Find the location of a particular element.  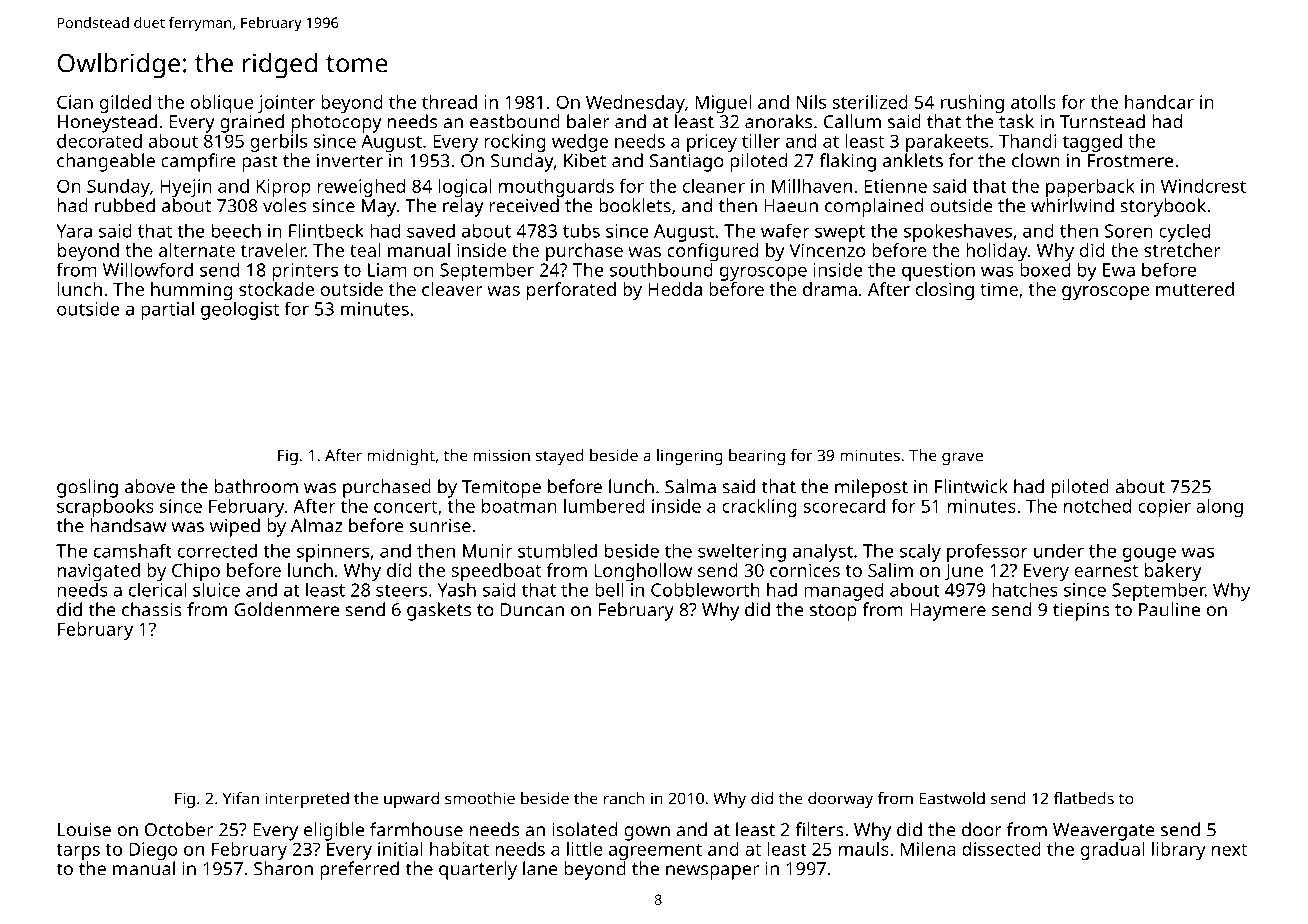

Yara is located at coordinates (74, 231).
